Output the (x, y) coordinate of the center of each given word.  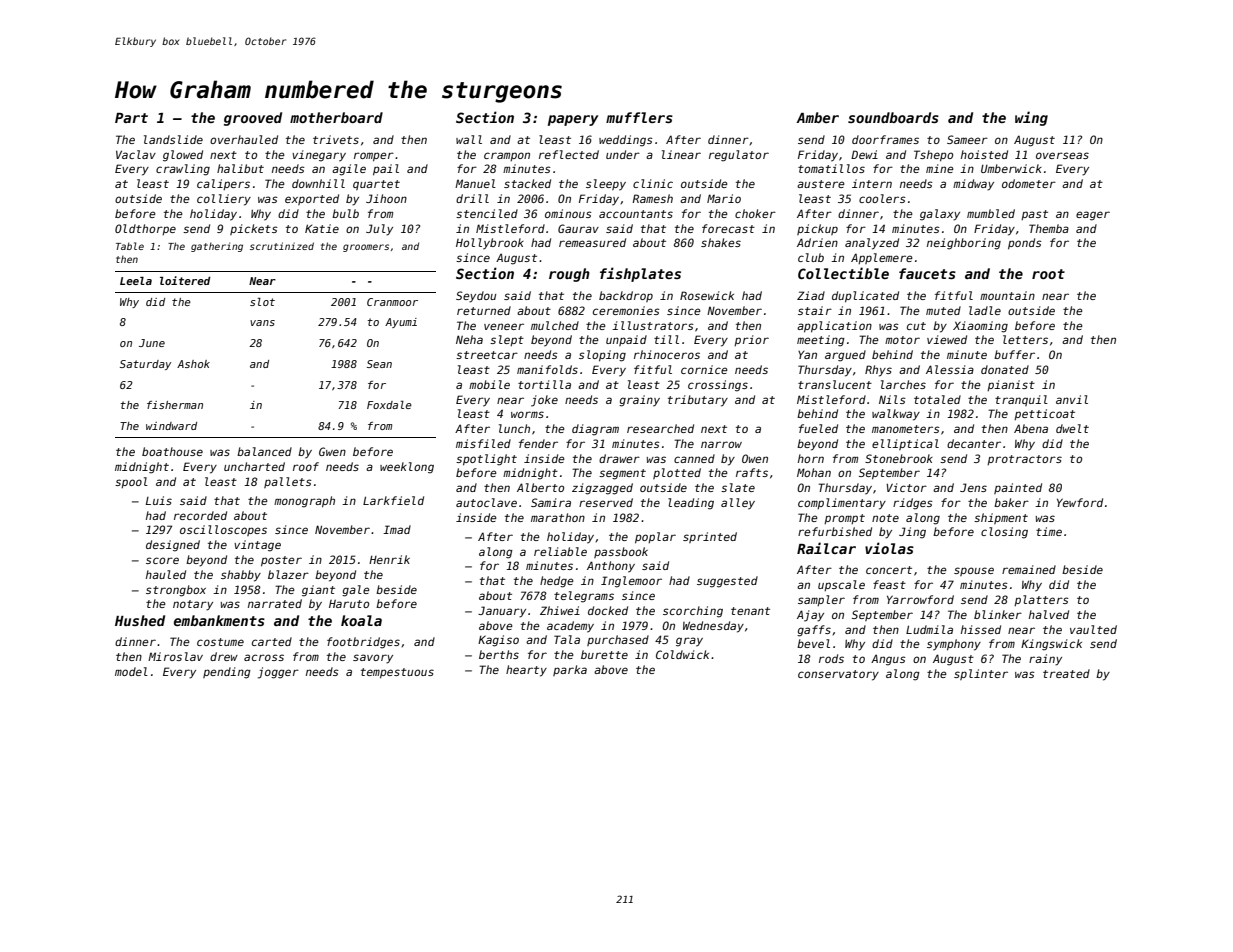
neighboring (964, 244)
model (131, 671)
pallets (288, 482)
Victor (906, 487)
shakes (721, 242)
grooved (253, 119)
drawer (619, 458)
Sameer (967, 139)
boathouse (172, 451)
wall (469, 139)
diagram (595, 430)
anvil (1072, 399)
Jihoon (386, 198)
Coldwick (682, 654)
